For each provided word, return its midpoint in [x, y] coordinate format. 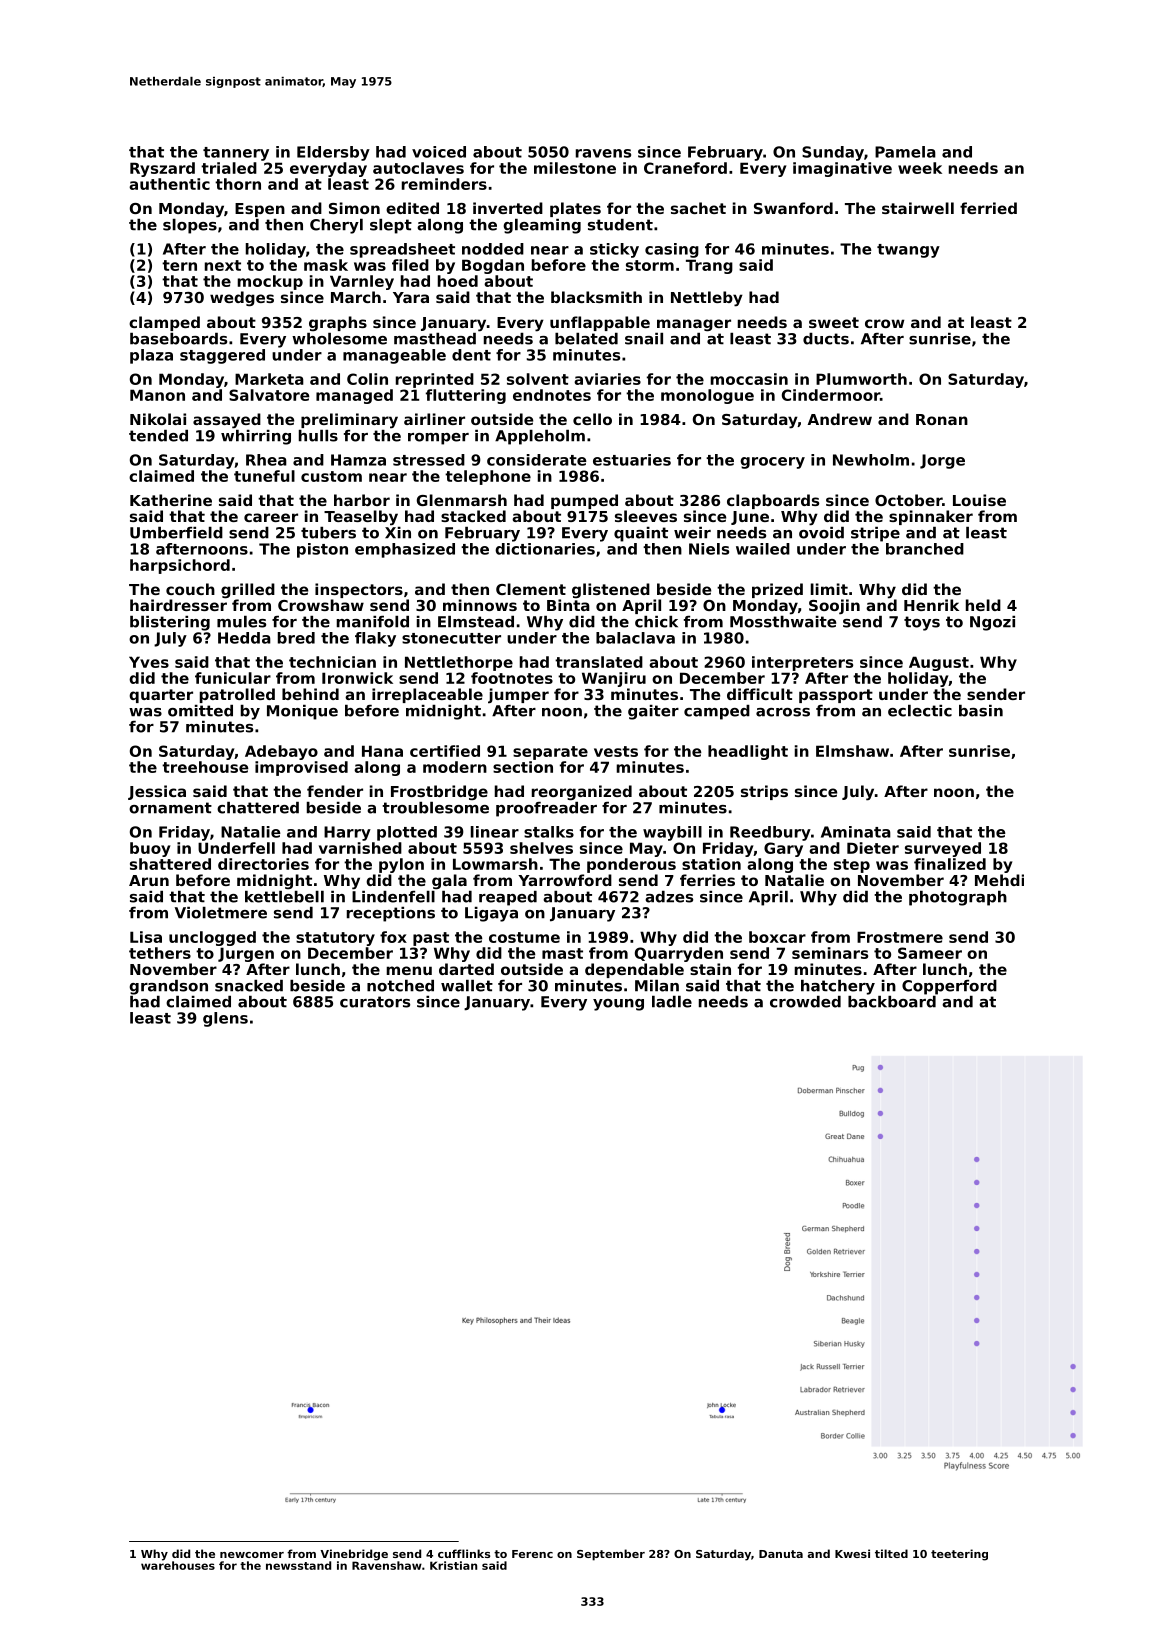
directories [263, 864]
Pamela [905, 152]
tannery [236, 154]
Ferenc [532, 1554]
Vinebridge [354, 1555]
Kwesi [852, 1553]
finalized [950, 864]
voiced [439, 152]
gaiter [653, 712]
